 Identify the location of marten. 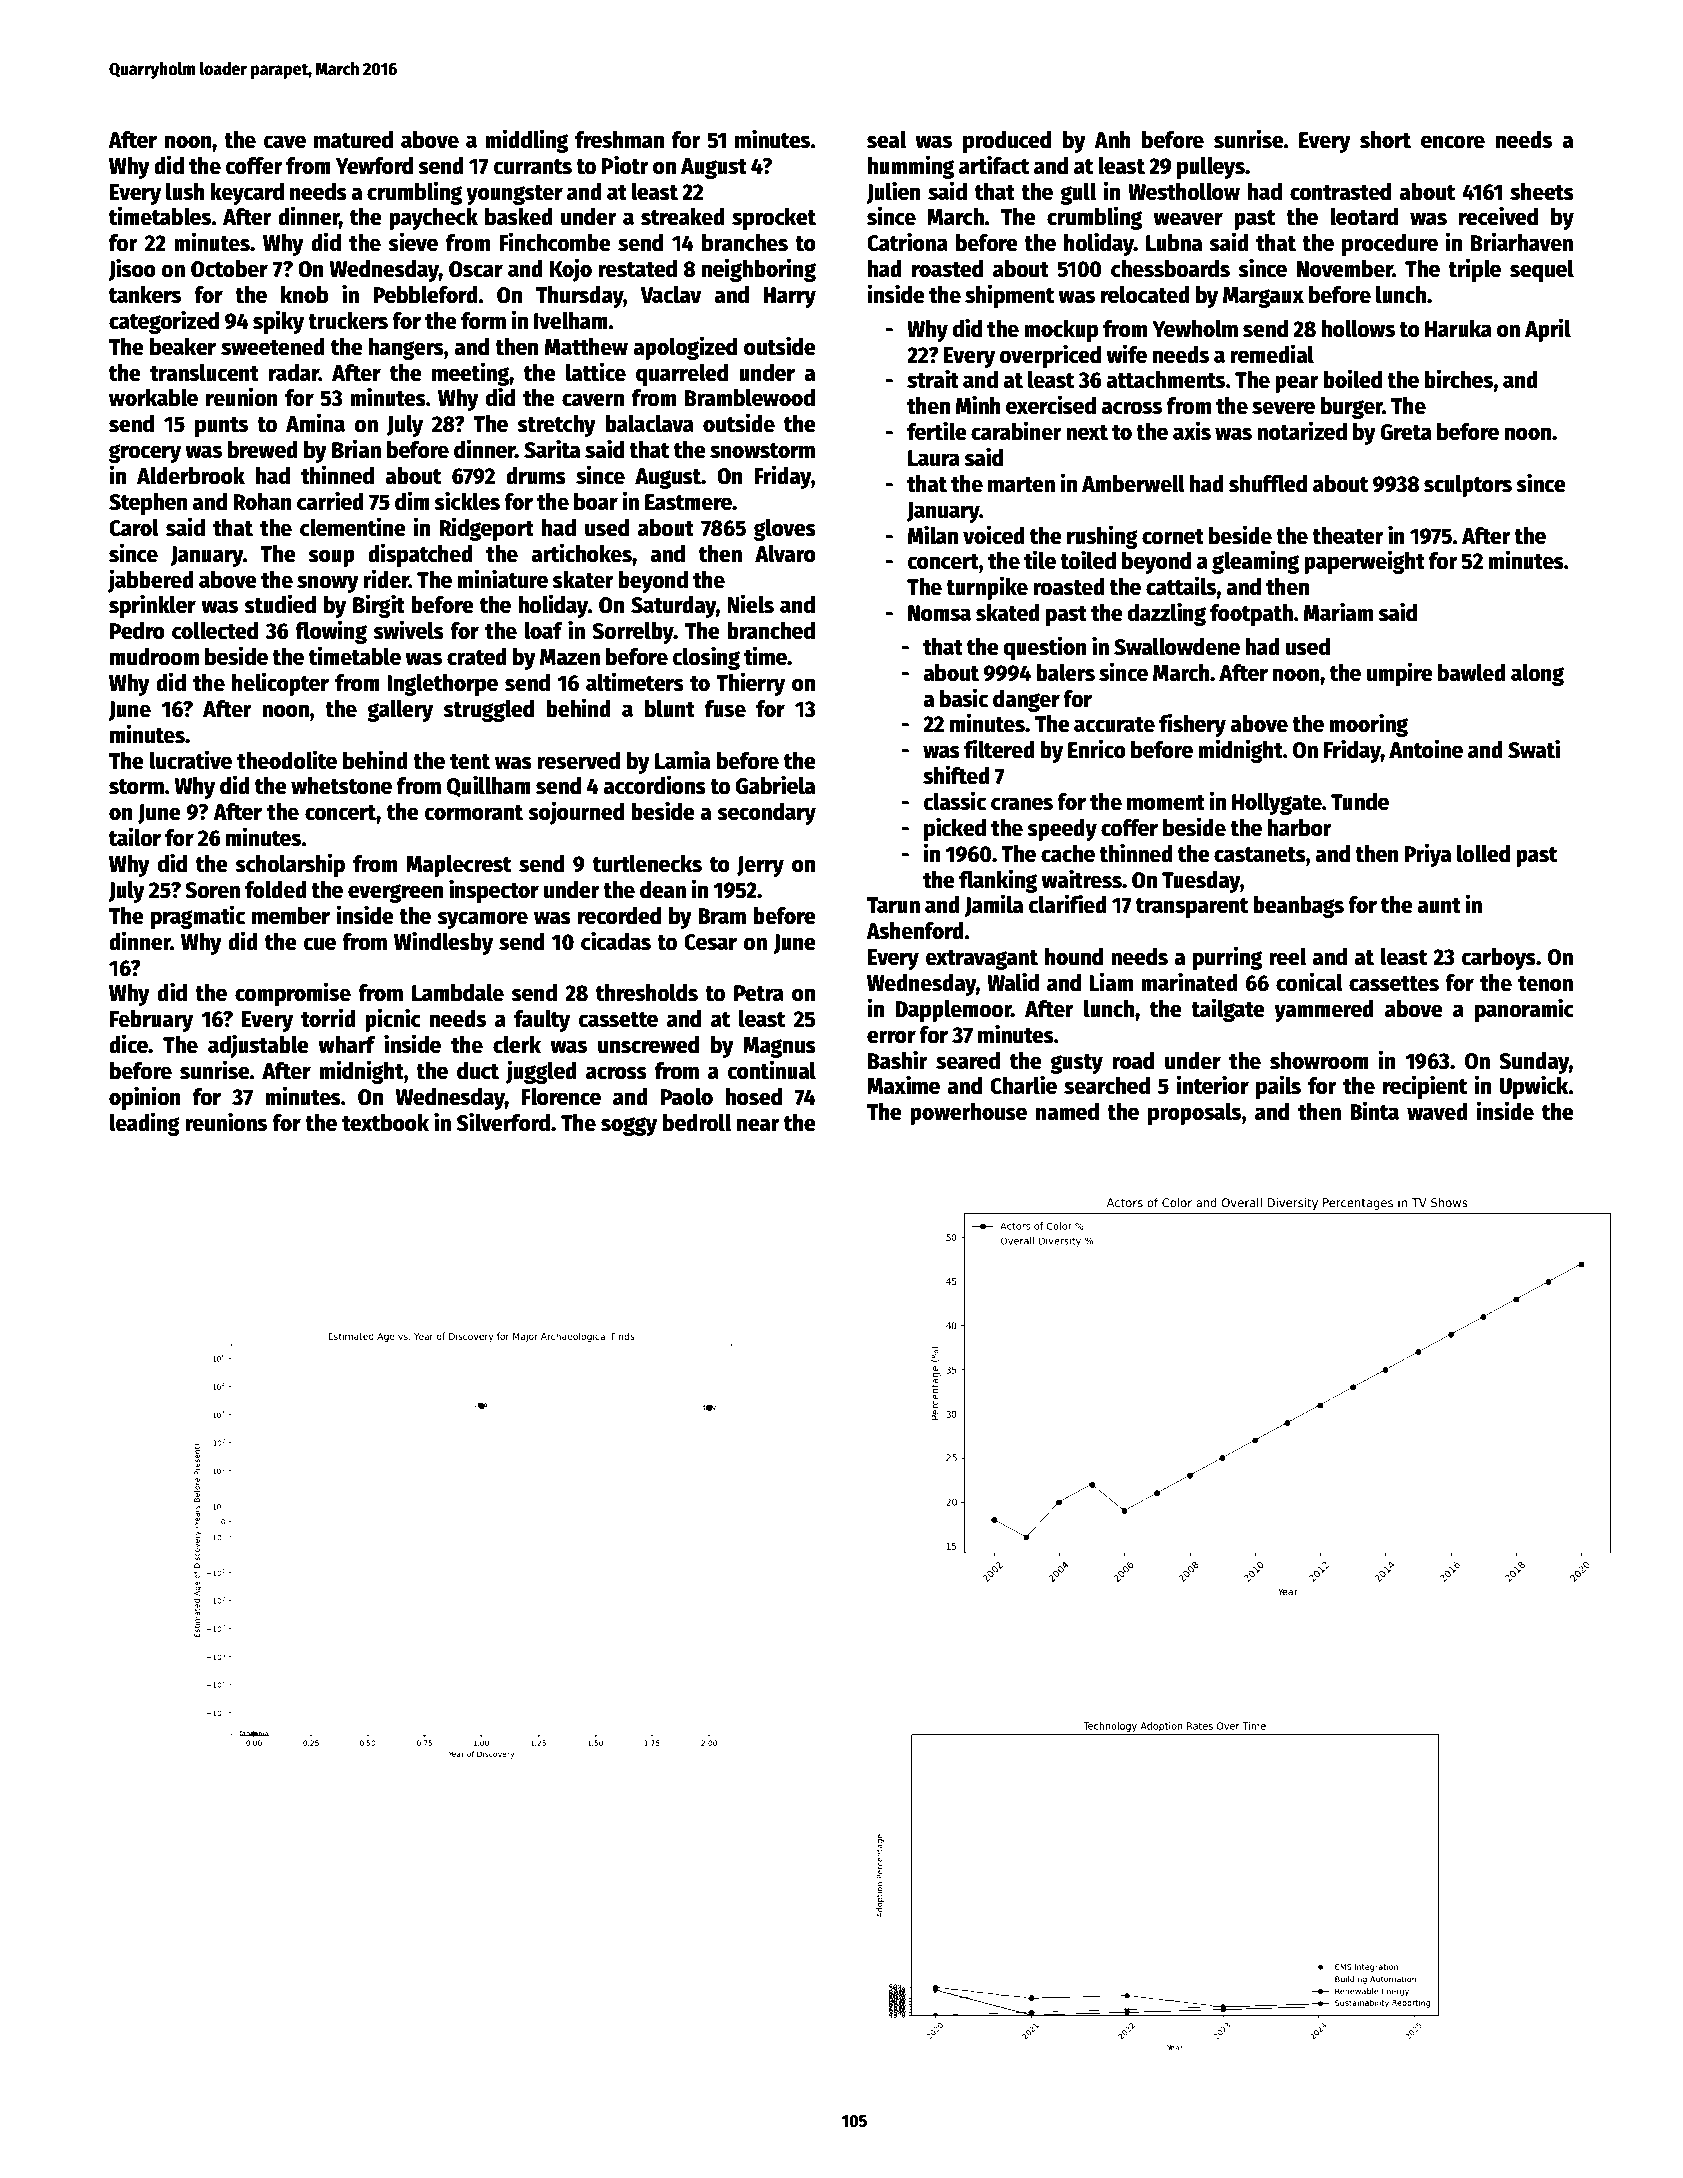
(1021, 485).
